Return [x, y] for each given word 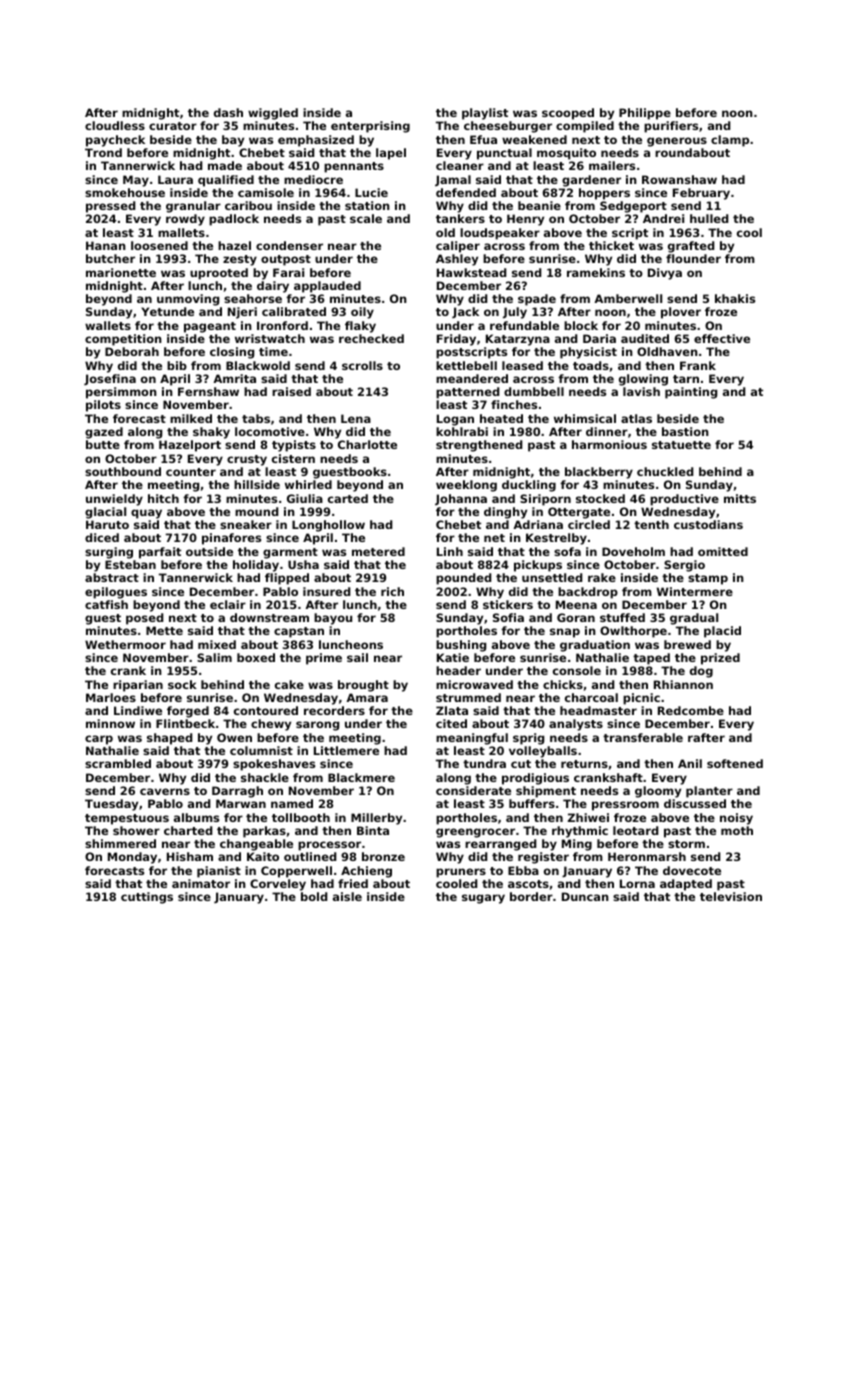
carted [348, 498]
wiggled [273, 114]
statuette [681, 445]
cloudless [115, 125]
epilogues [116, 593]
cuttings [147, 898]
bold [314, 896]
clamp [730, 141]
